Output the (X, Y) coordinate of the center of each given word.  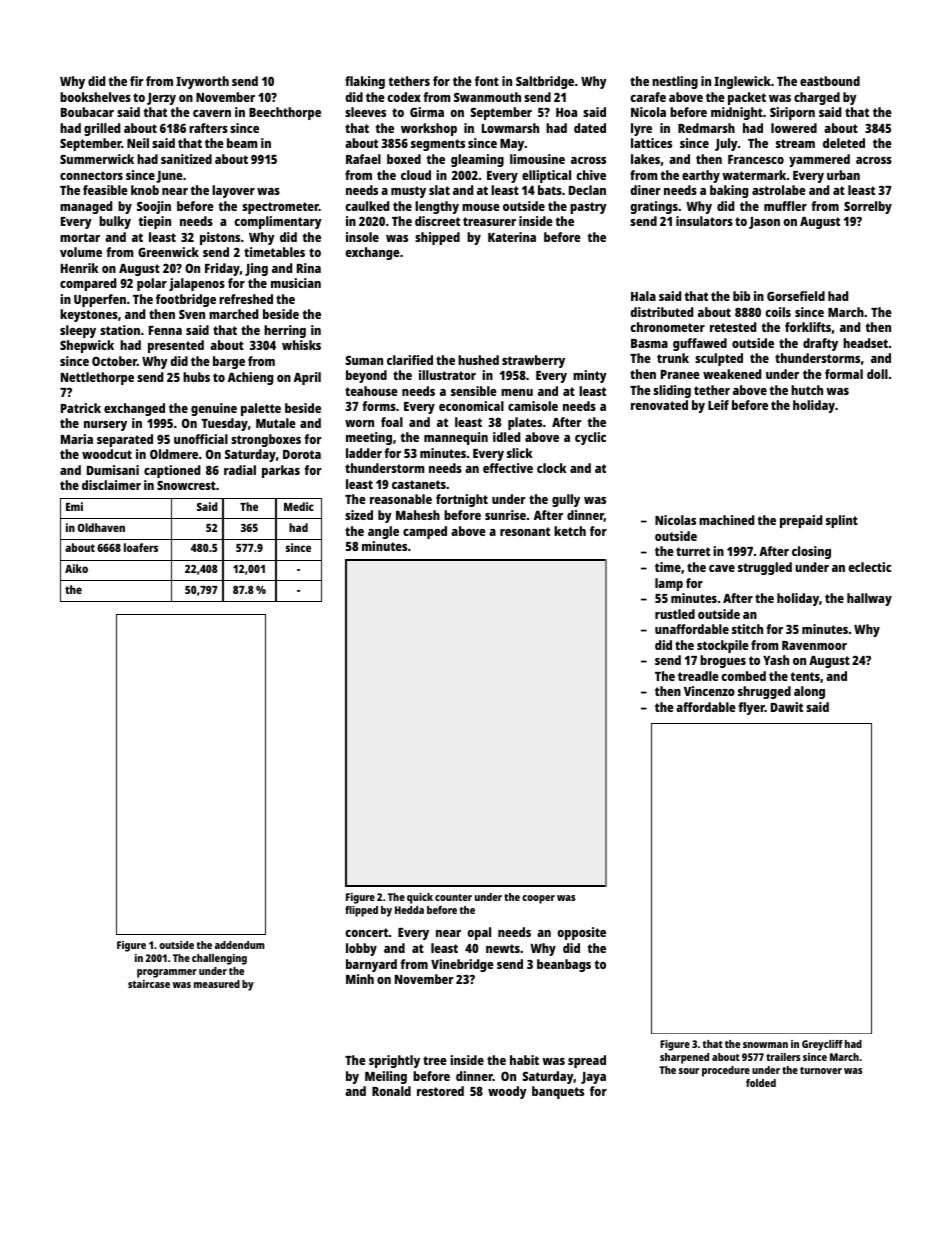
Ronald (391, 1091)
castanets (419, 484)
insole (362, 237)
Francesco (756, 159)
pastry (588, 208)
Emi (74, 506)
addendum (240, 945)
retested (733, 327)
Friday (222, 269)
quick (420, 898)
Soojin (154, 207)
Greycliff (822, 1045)
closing (811, 552)
